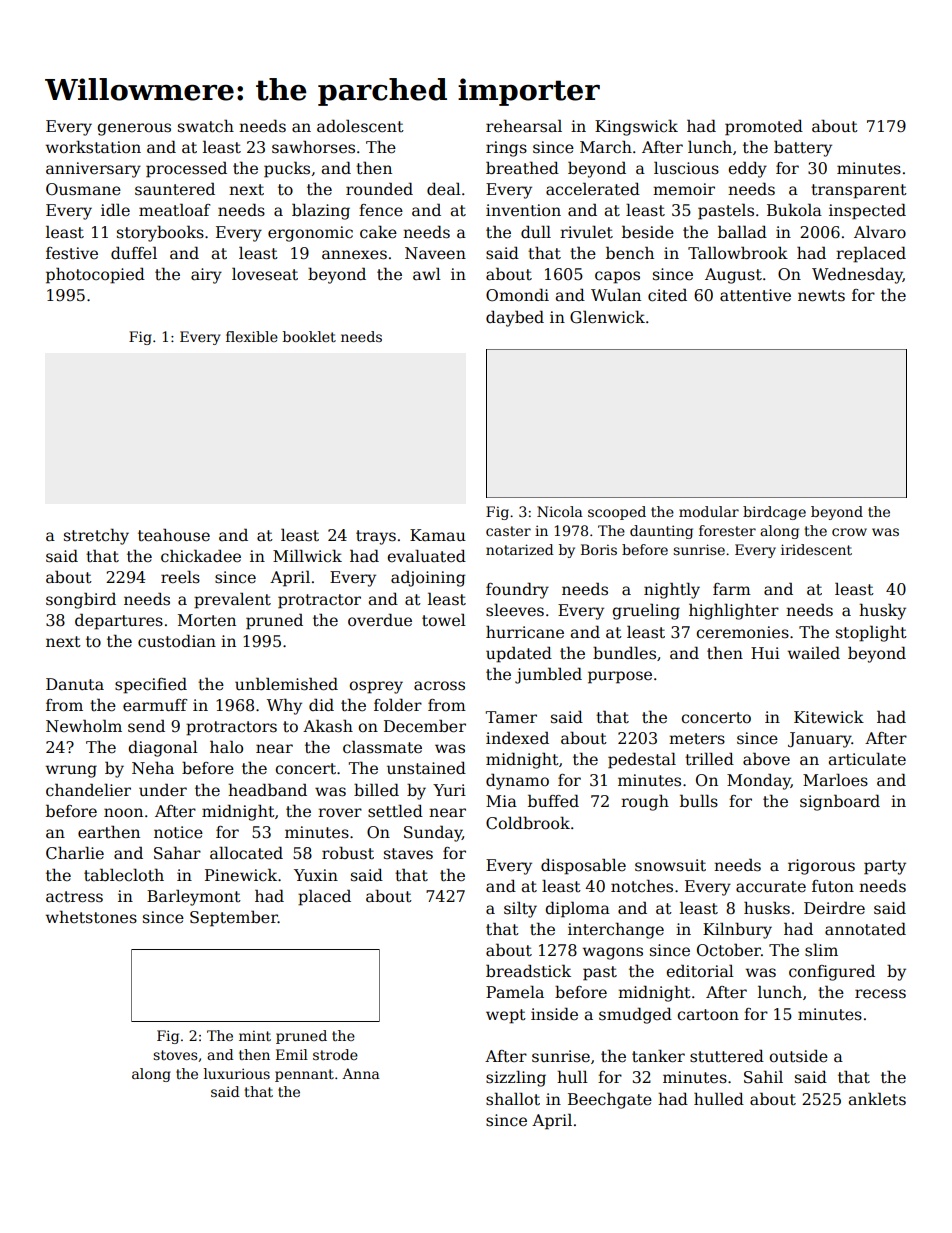 This document has height=1233, width=952. I want to click on accelerated, so click(593, 189).
